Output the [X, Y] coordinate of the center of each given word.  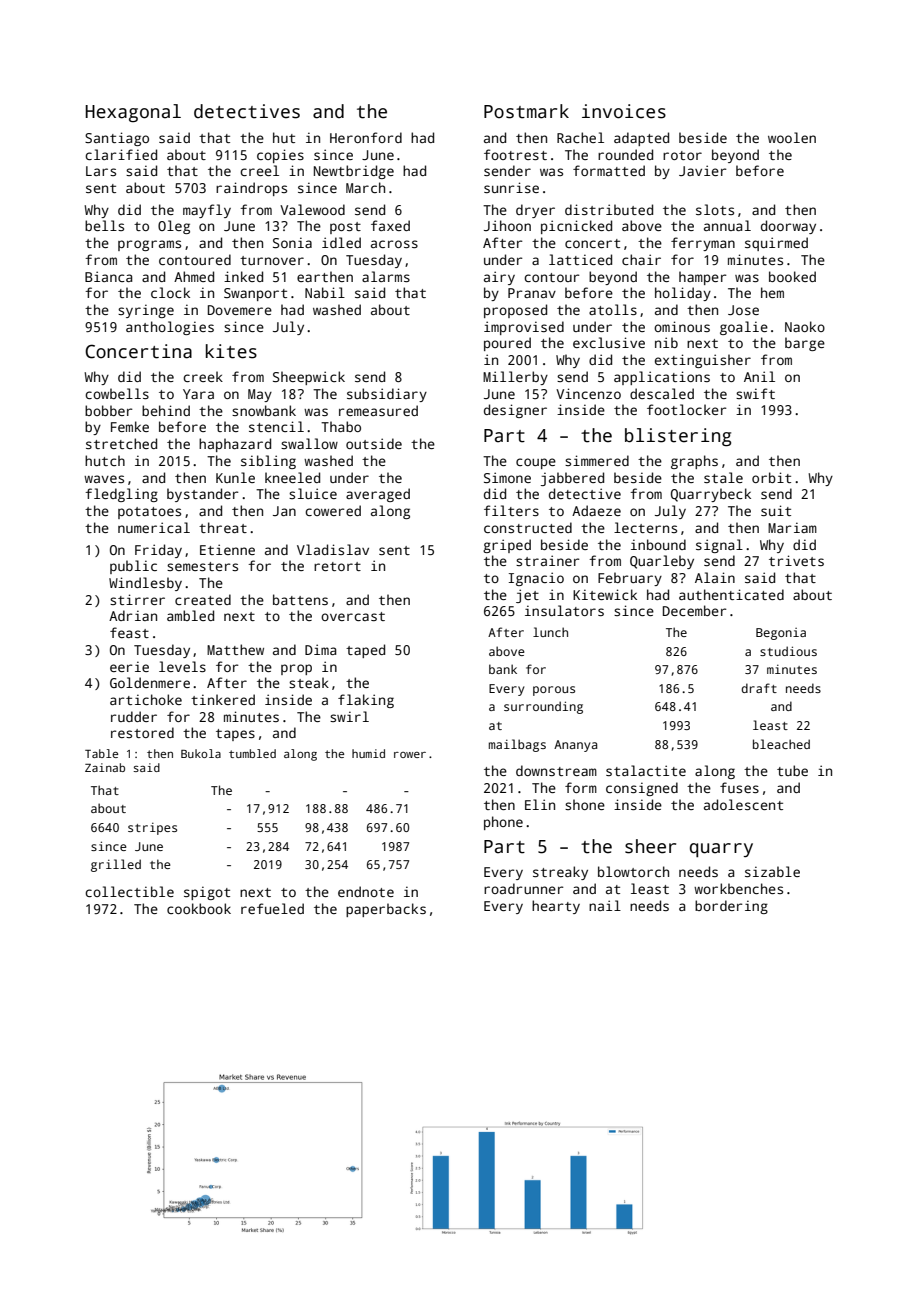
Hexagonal [133, 113]
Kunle [235, 477]
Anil [759, 376]
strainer [547, 560]
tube [792, 770]
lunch [550, 632]
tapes [235, 735]
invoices [624, 111]
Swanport [255, 294]
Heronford [366, 137]
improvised [524, 328]
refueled [272, 908]
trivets [796, 560]
